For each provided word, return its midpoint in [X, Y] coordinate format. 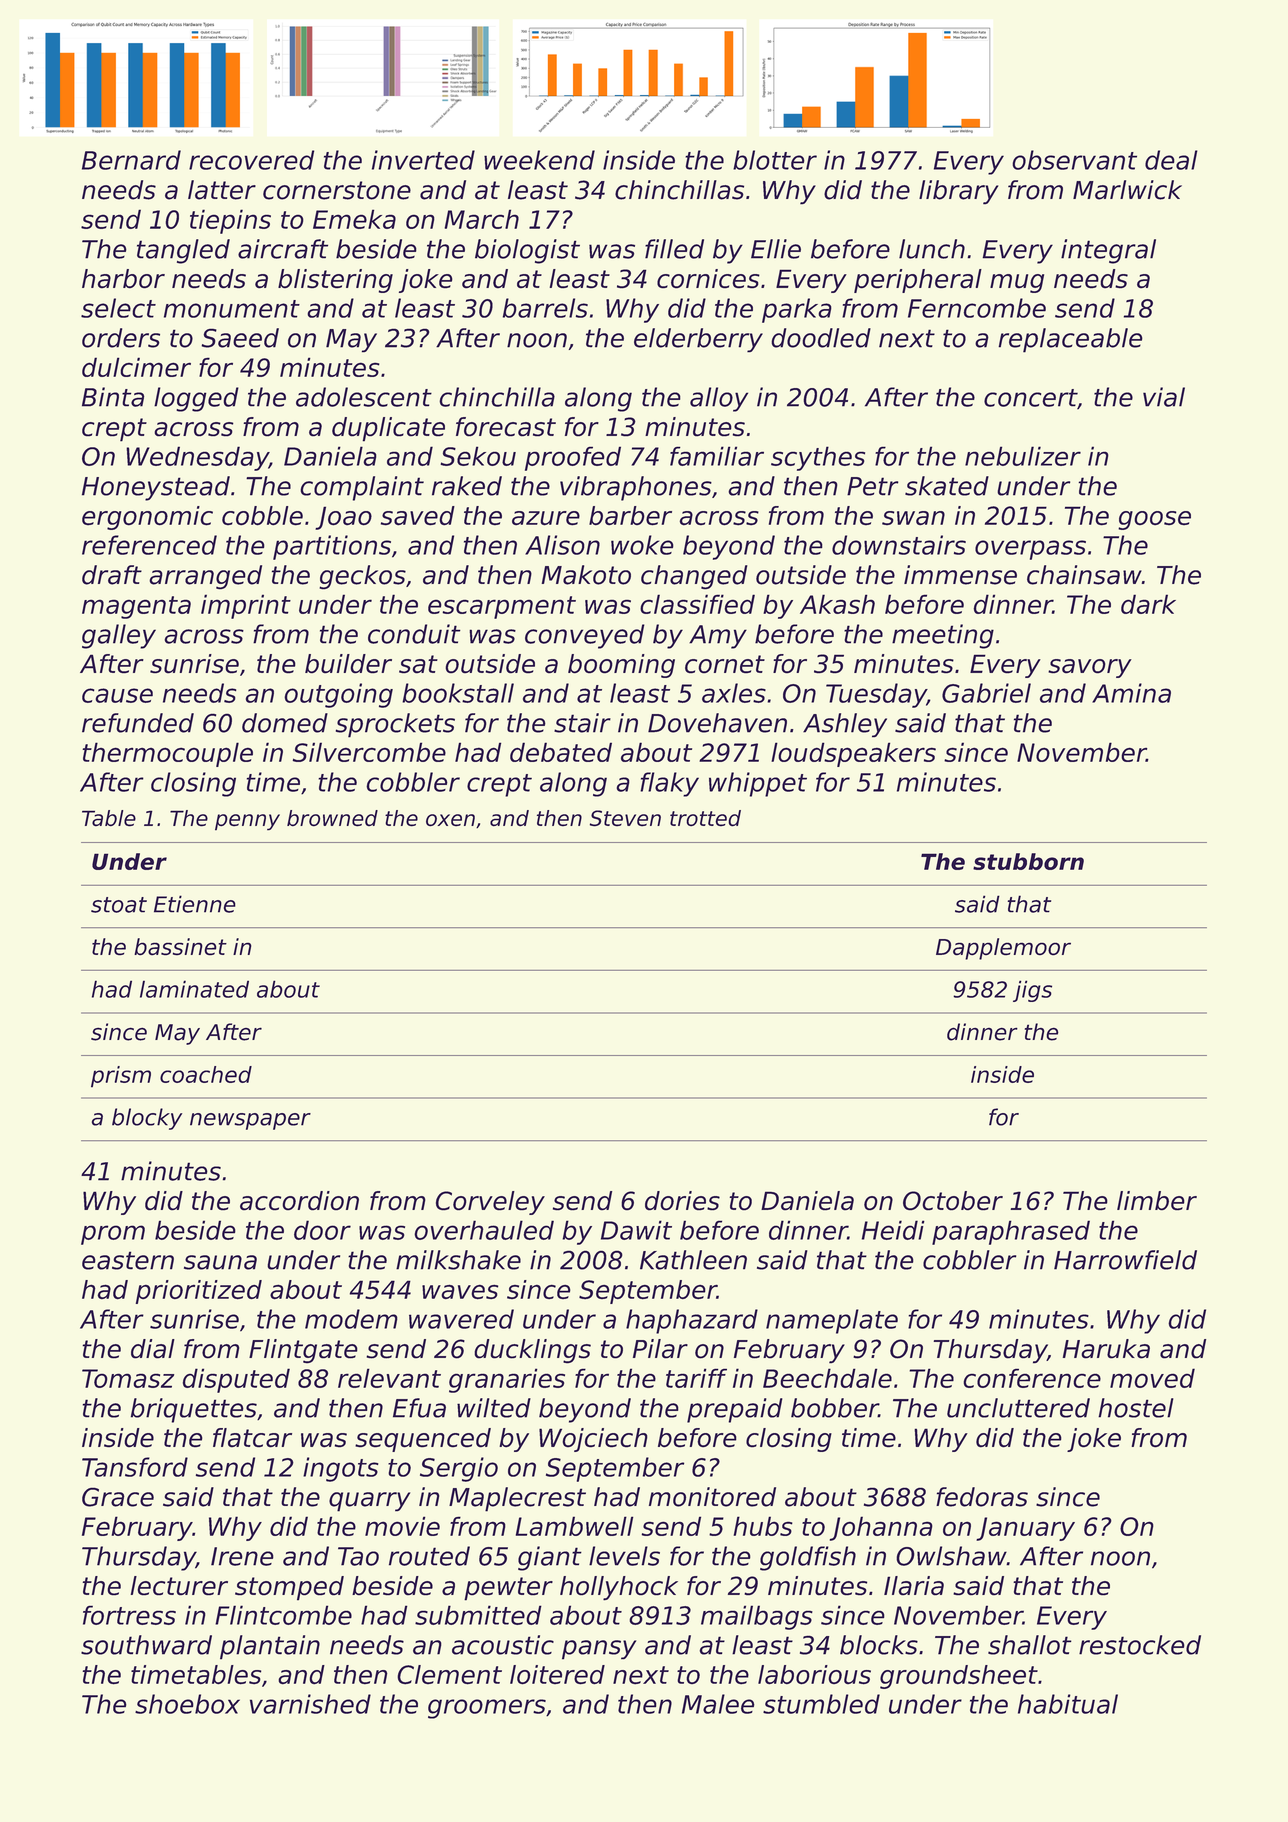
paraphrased [1011, 1232]
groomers [487, 1709]
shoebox [187, 1704]
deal [1171, 160]
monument [232, 309]
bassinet [180, 947]
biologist [527, 251]
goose [1154, 520]
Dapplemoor [1003, 949]
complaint [362, 488]
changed [694, 577]
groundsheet [959, 1677]
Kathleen [693, 1260]
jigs [1032, 991]
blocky [147, 1119]
